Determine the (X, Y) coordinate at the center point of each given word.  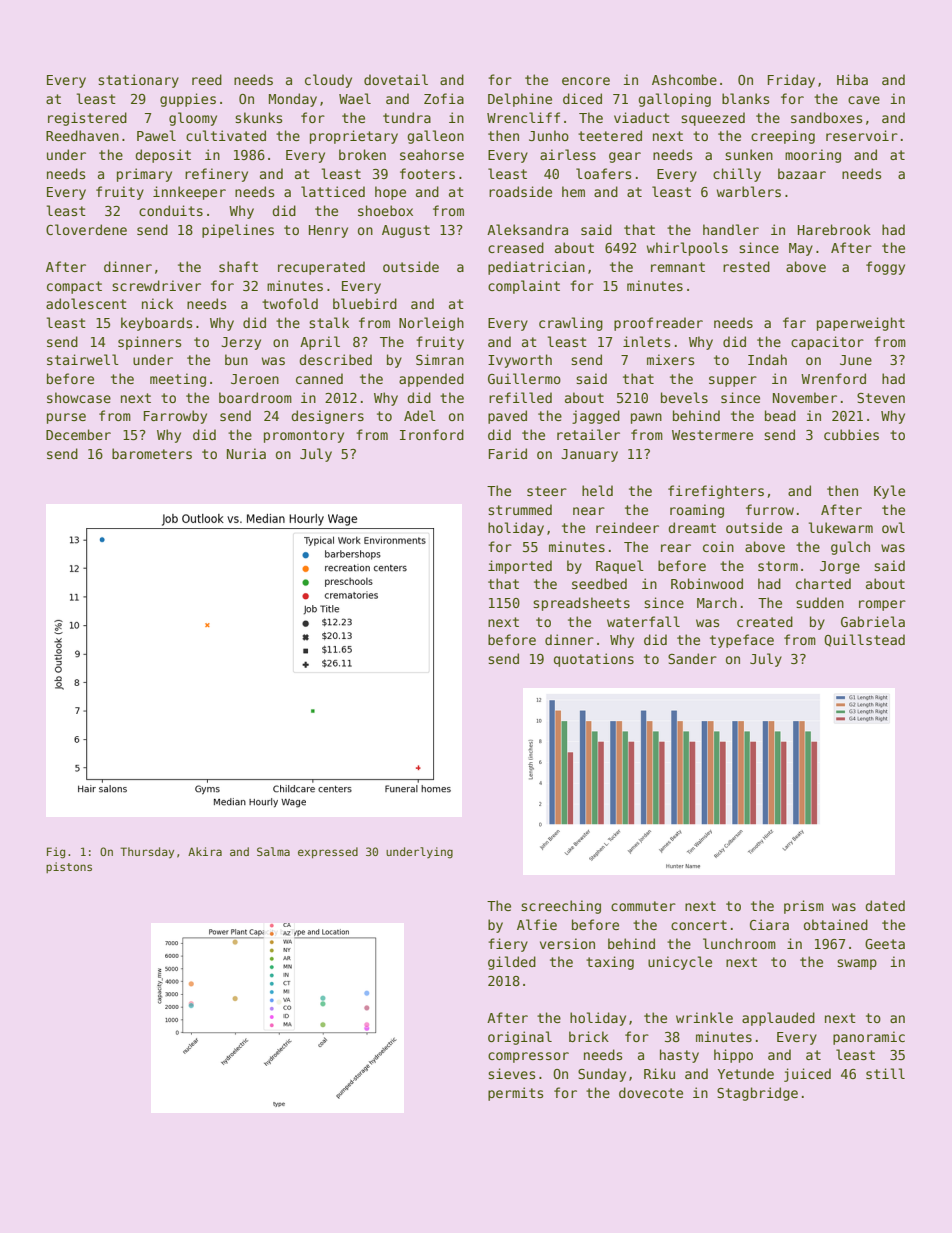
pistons (69, 867)
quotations (594, 660)
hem (573, 191)
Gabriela (873, 621)
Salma (273, 851)
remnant (678, 267)
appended (431, 380)
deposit (163, 156)
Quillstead (864, 640)
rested (746, 266)
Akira (205, 851)
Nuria (246, 453)
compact (74, 287)
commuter (643, 906)
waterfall (643, 621)
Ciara (769, 924)
